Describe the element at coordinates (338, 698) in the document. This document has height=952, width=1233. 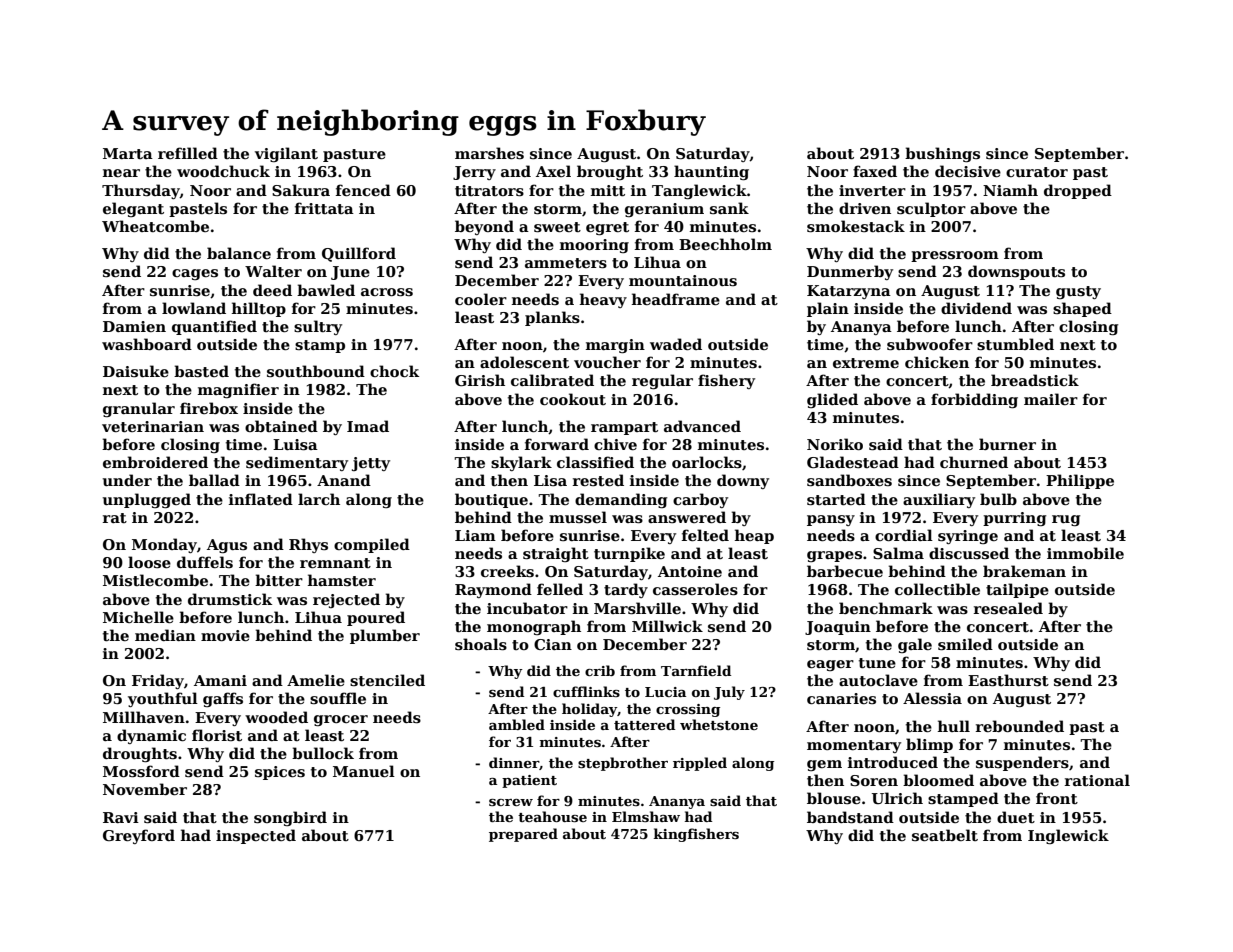
I see `souffle` at that location.
